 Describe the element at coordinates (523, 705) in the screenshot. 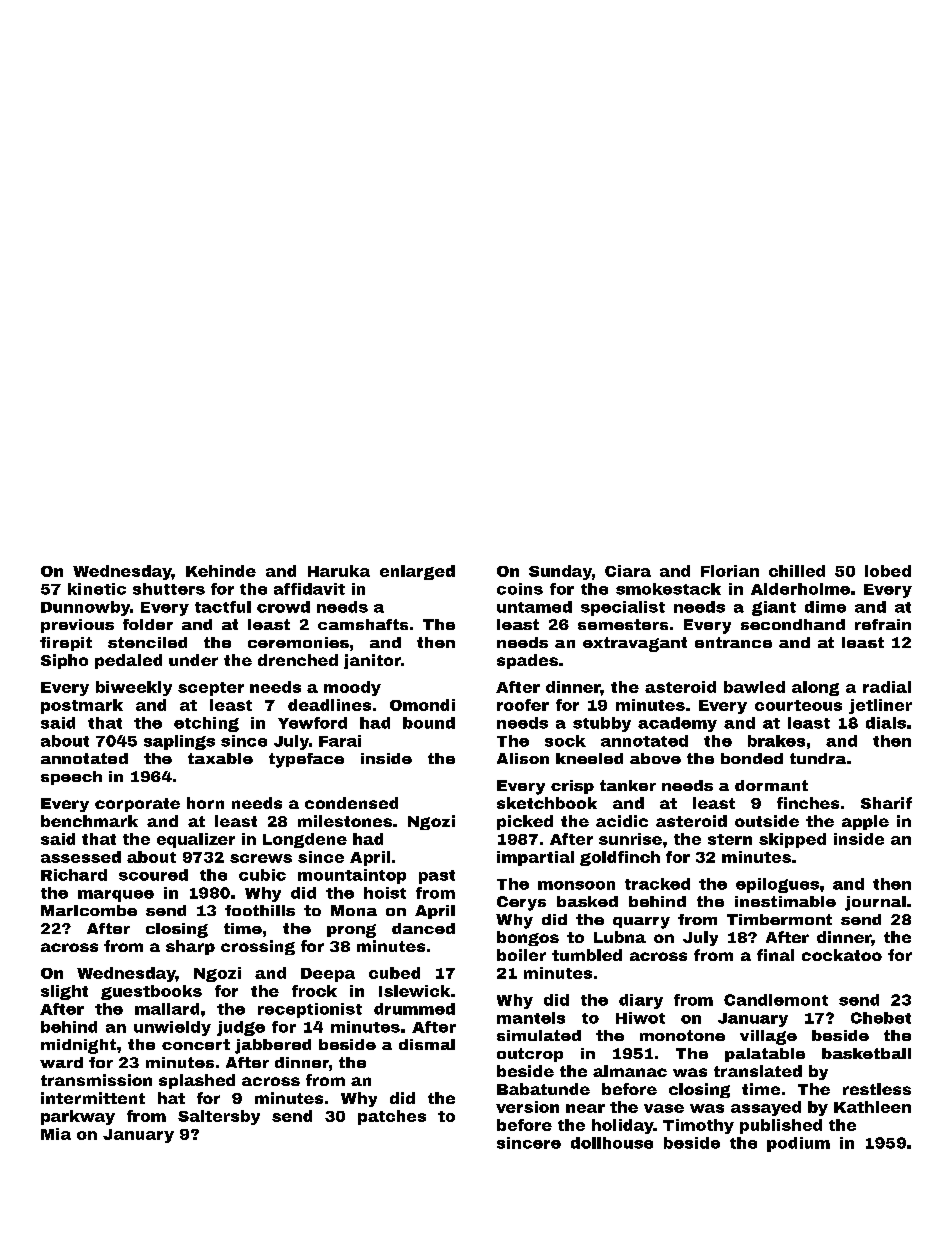

I see `roofer` at that location.
